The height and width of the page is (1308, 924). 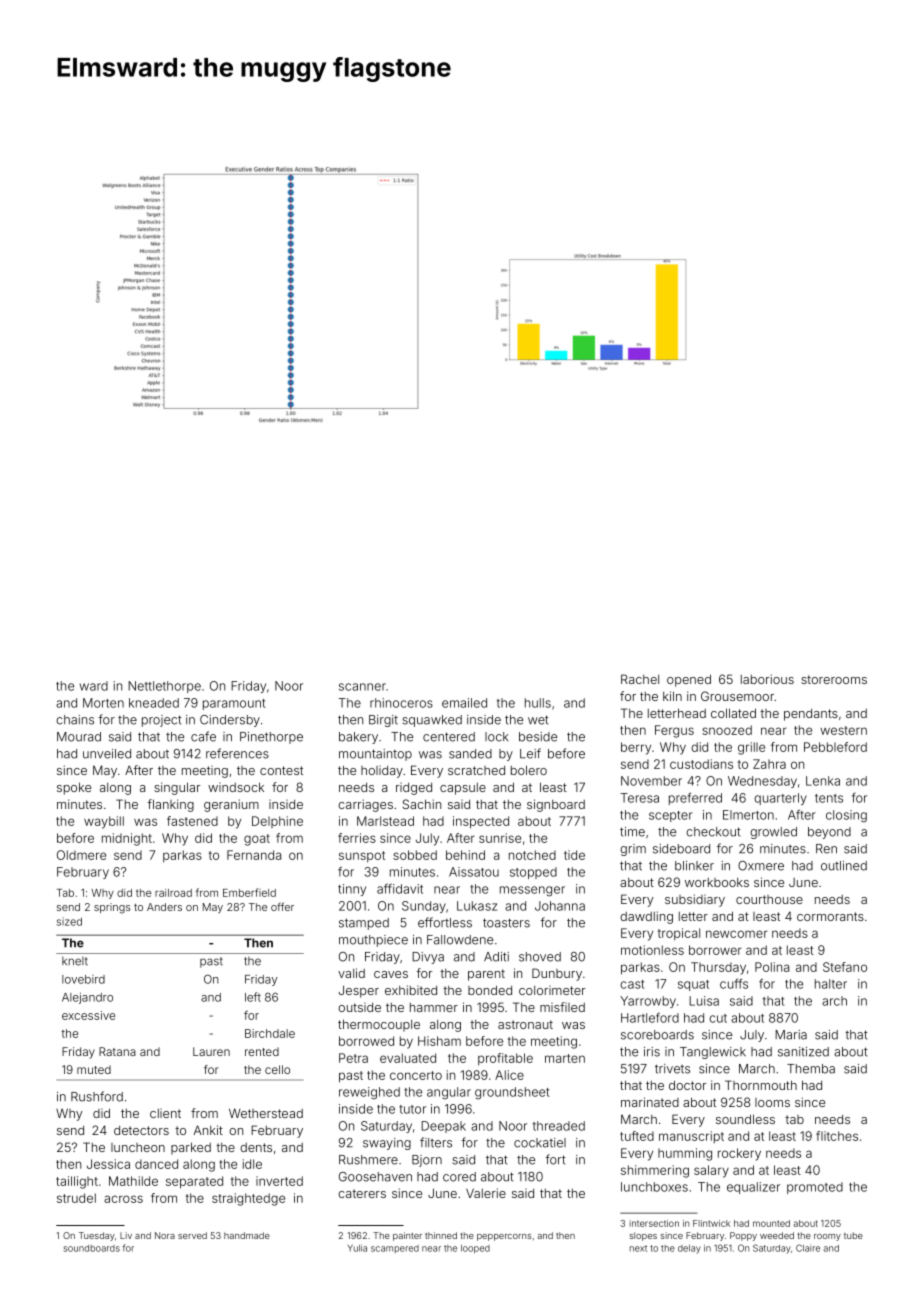 I want to click on salary, so click(x=711, y=1171).
